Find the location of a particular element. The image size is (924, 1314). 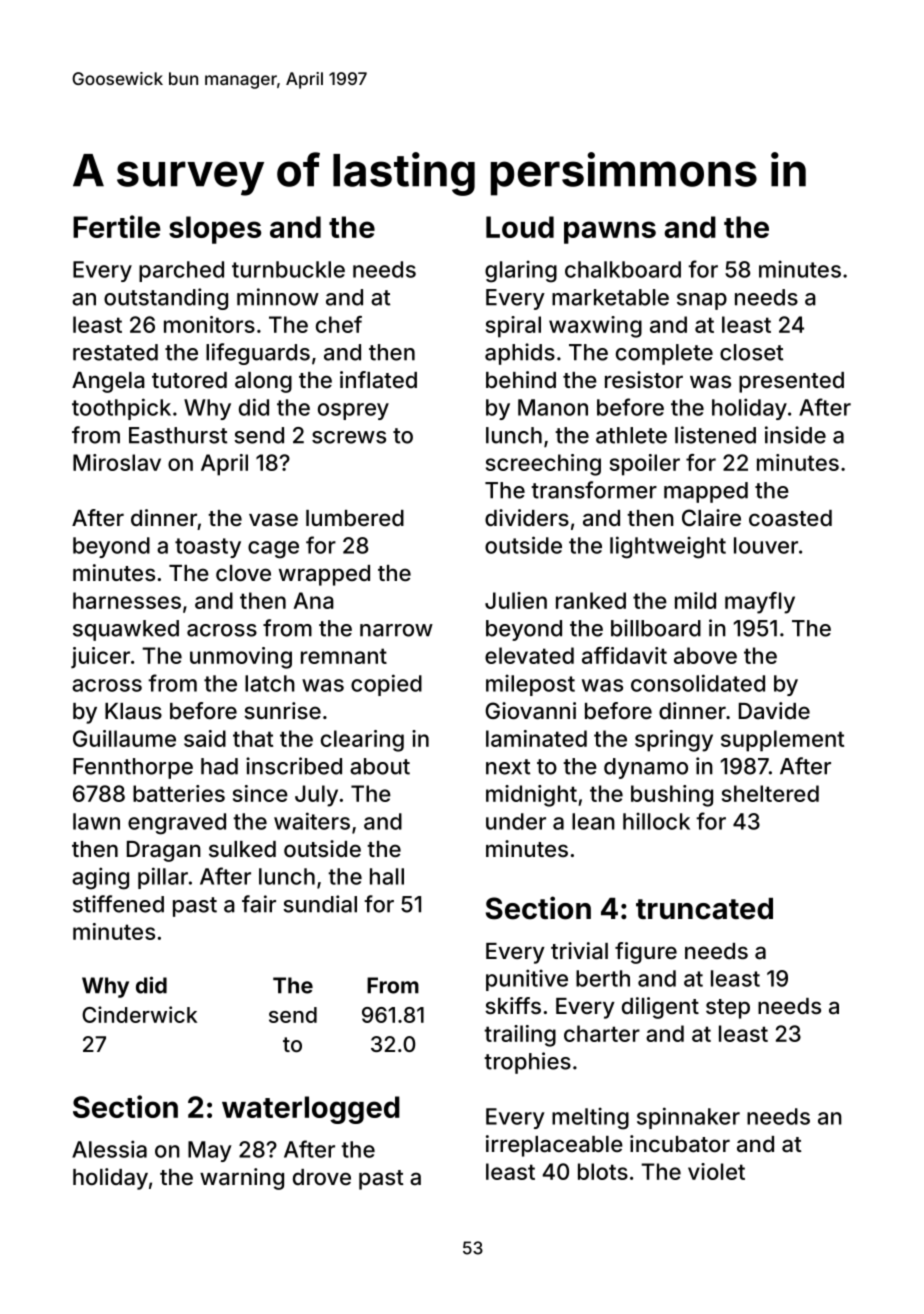

above is located at coordinates (705, 655).
